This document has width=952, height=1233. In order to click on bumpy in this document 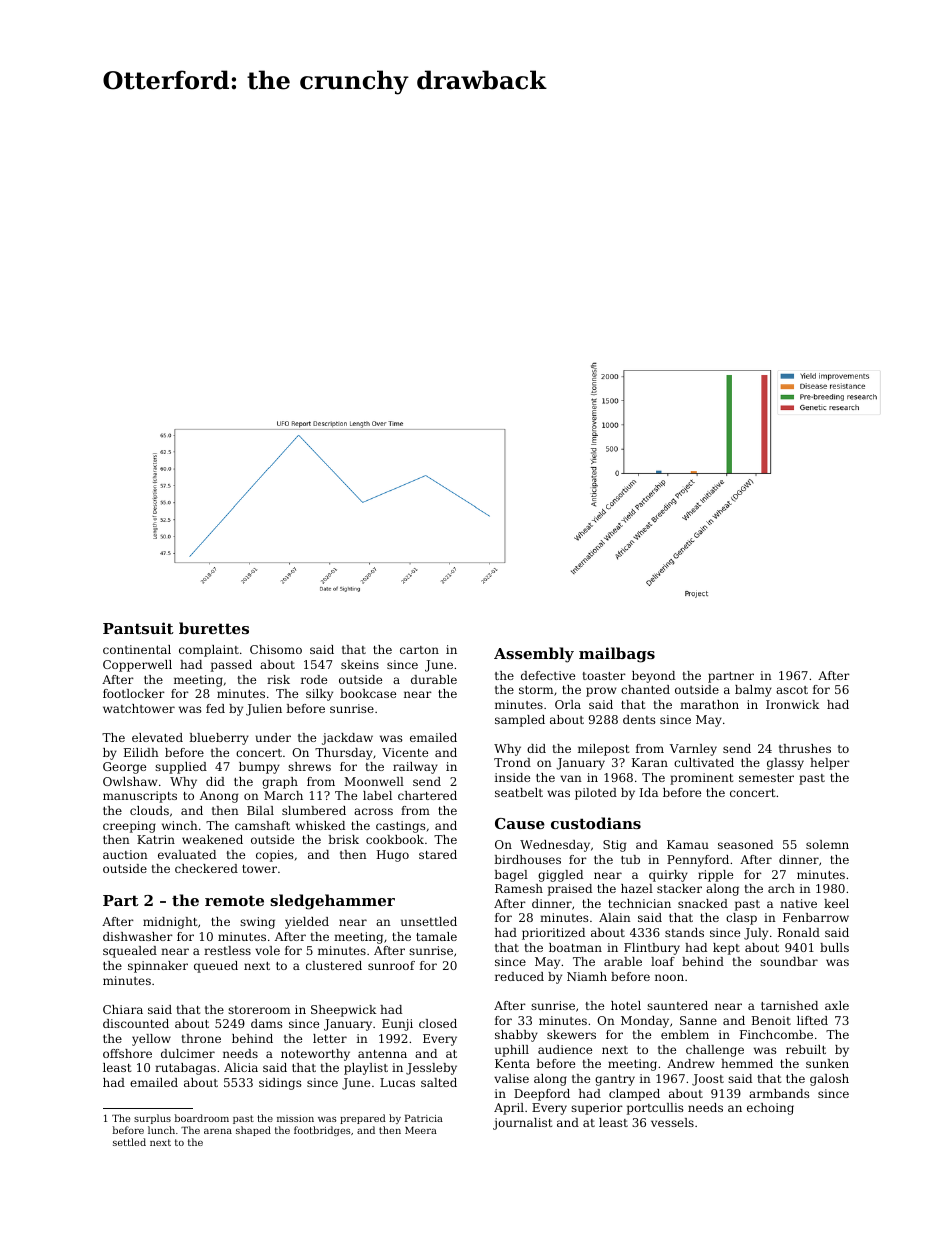, I will do `click(259, 768)`.
